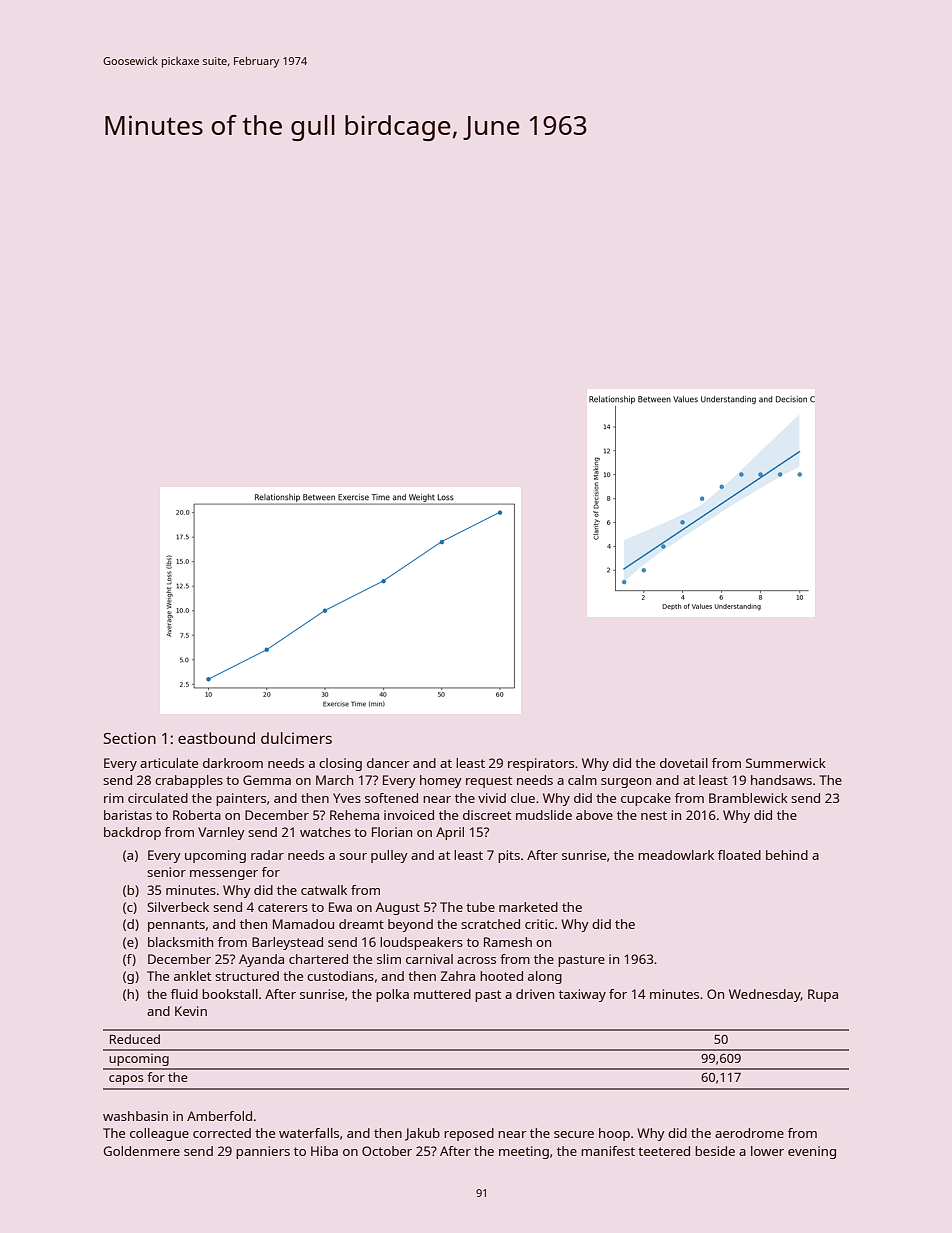  What do you see at coordinates (574, 1134) in the screenshot?
I see `secure` at bounding box center [574, 1134].
